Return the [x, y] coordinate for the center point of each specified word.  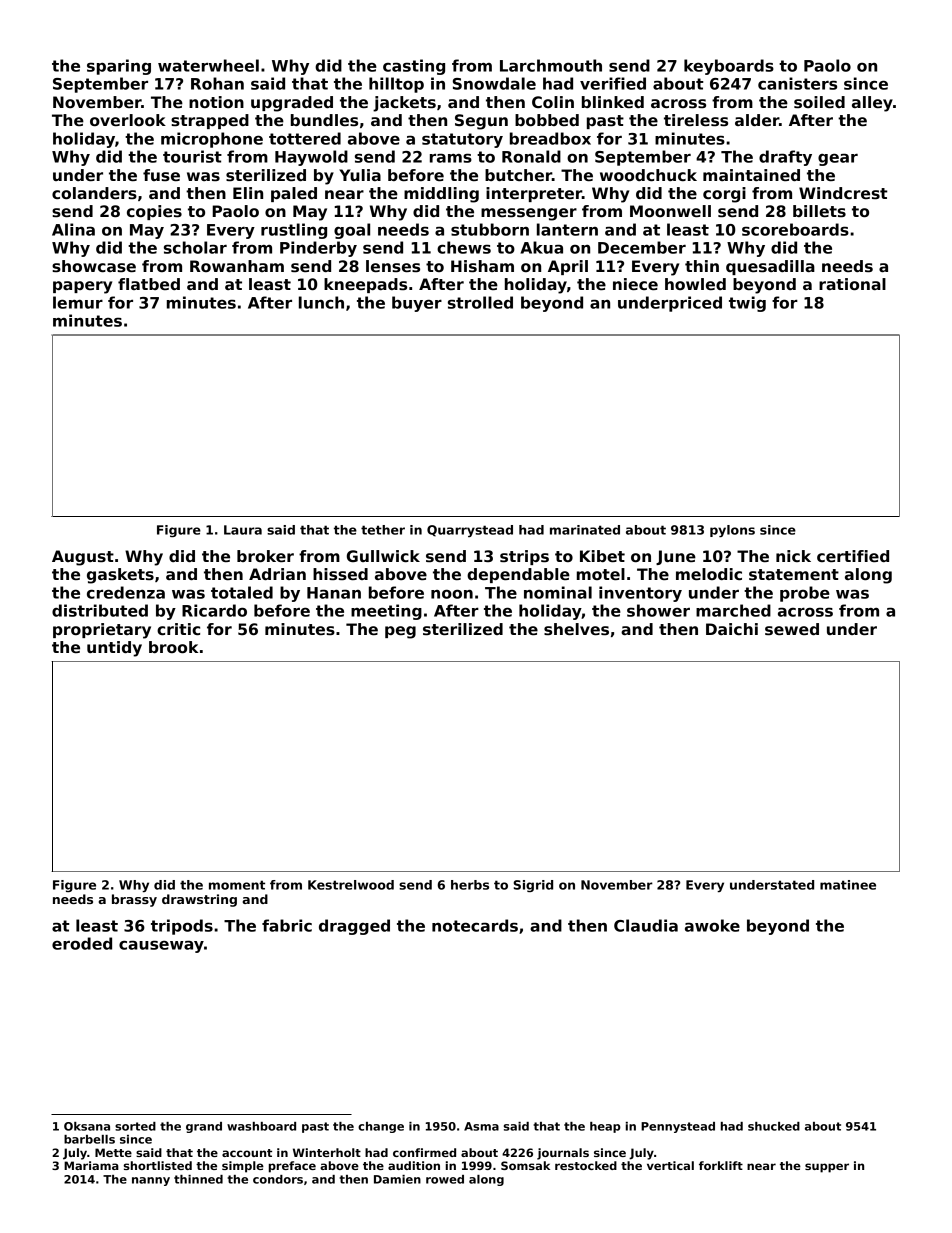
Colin [553, 102]
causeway [161, 946]
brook [173, 647]
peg [400, 632]
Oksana [87, 1126]
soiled [819, 102]
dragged [354, 927]
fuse [161, 175]
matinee [848, 885]
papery [82, 287]
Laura [243, 530]
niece [635, 284]
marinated [585, 530]
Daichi [732, 629]
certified [853, 556]
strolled [480, 302]
